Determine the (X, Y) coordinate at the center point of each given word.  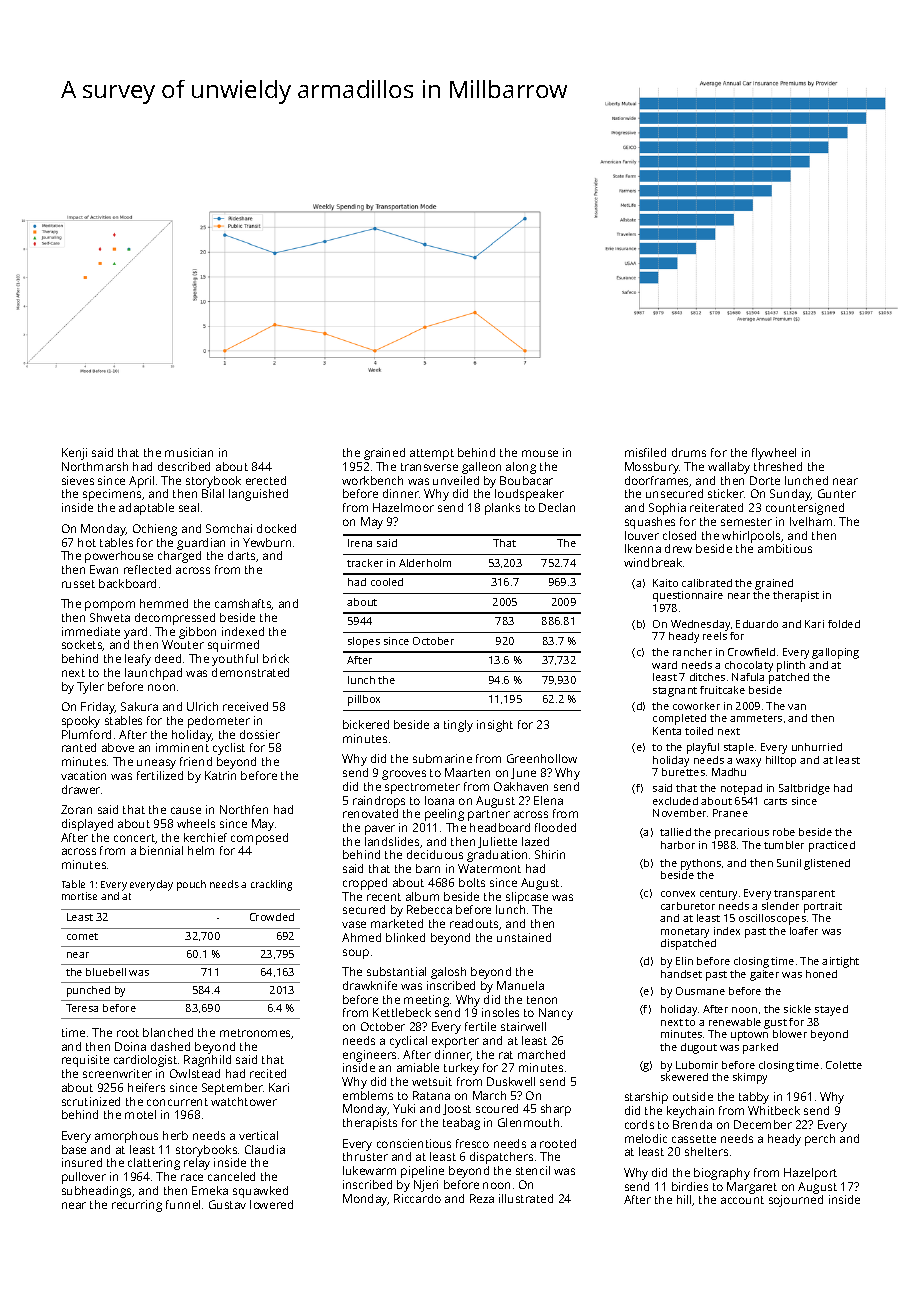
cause (186, 810)
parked (760, 1048)
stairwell (523, 1026)
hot (87, 542)
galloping (835, 653)
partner (489, 815)
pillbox (364, 700)
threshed (778, 466)
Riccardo (417, 1198)
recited (268, 1073)
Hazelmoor (403, 507)
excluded (675, 801)
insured (82, 1162)
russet (78, 584)
